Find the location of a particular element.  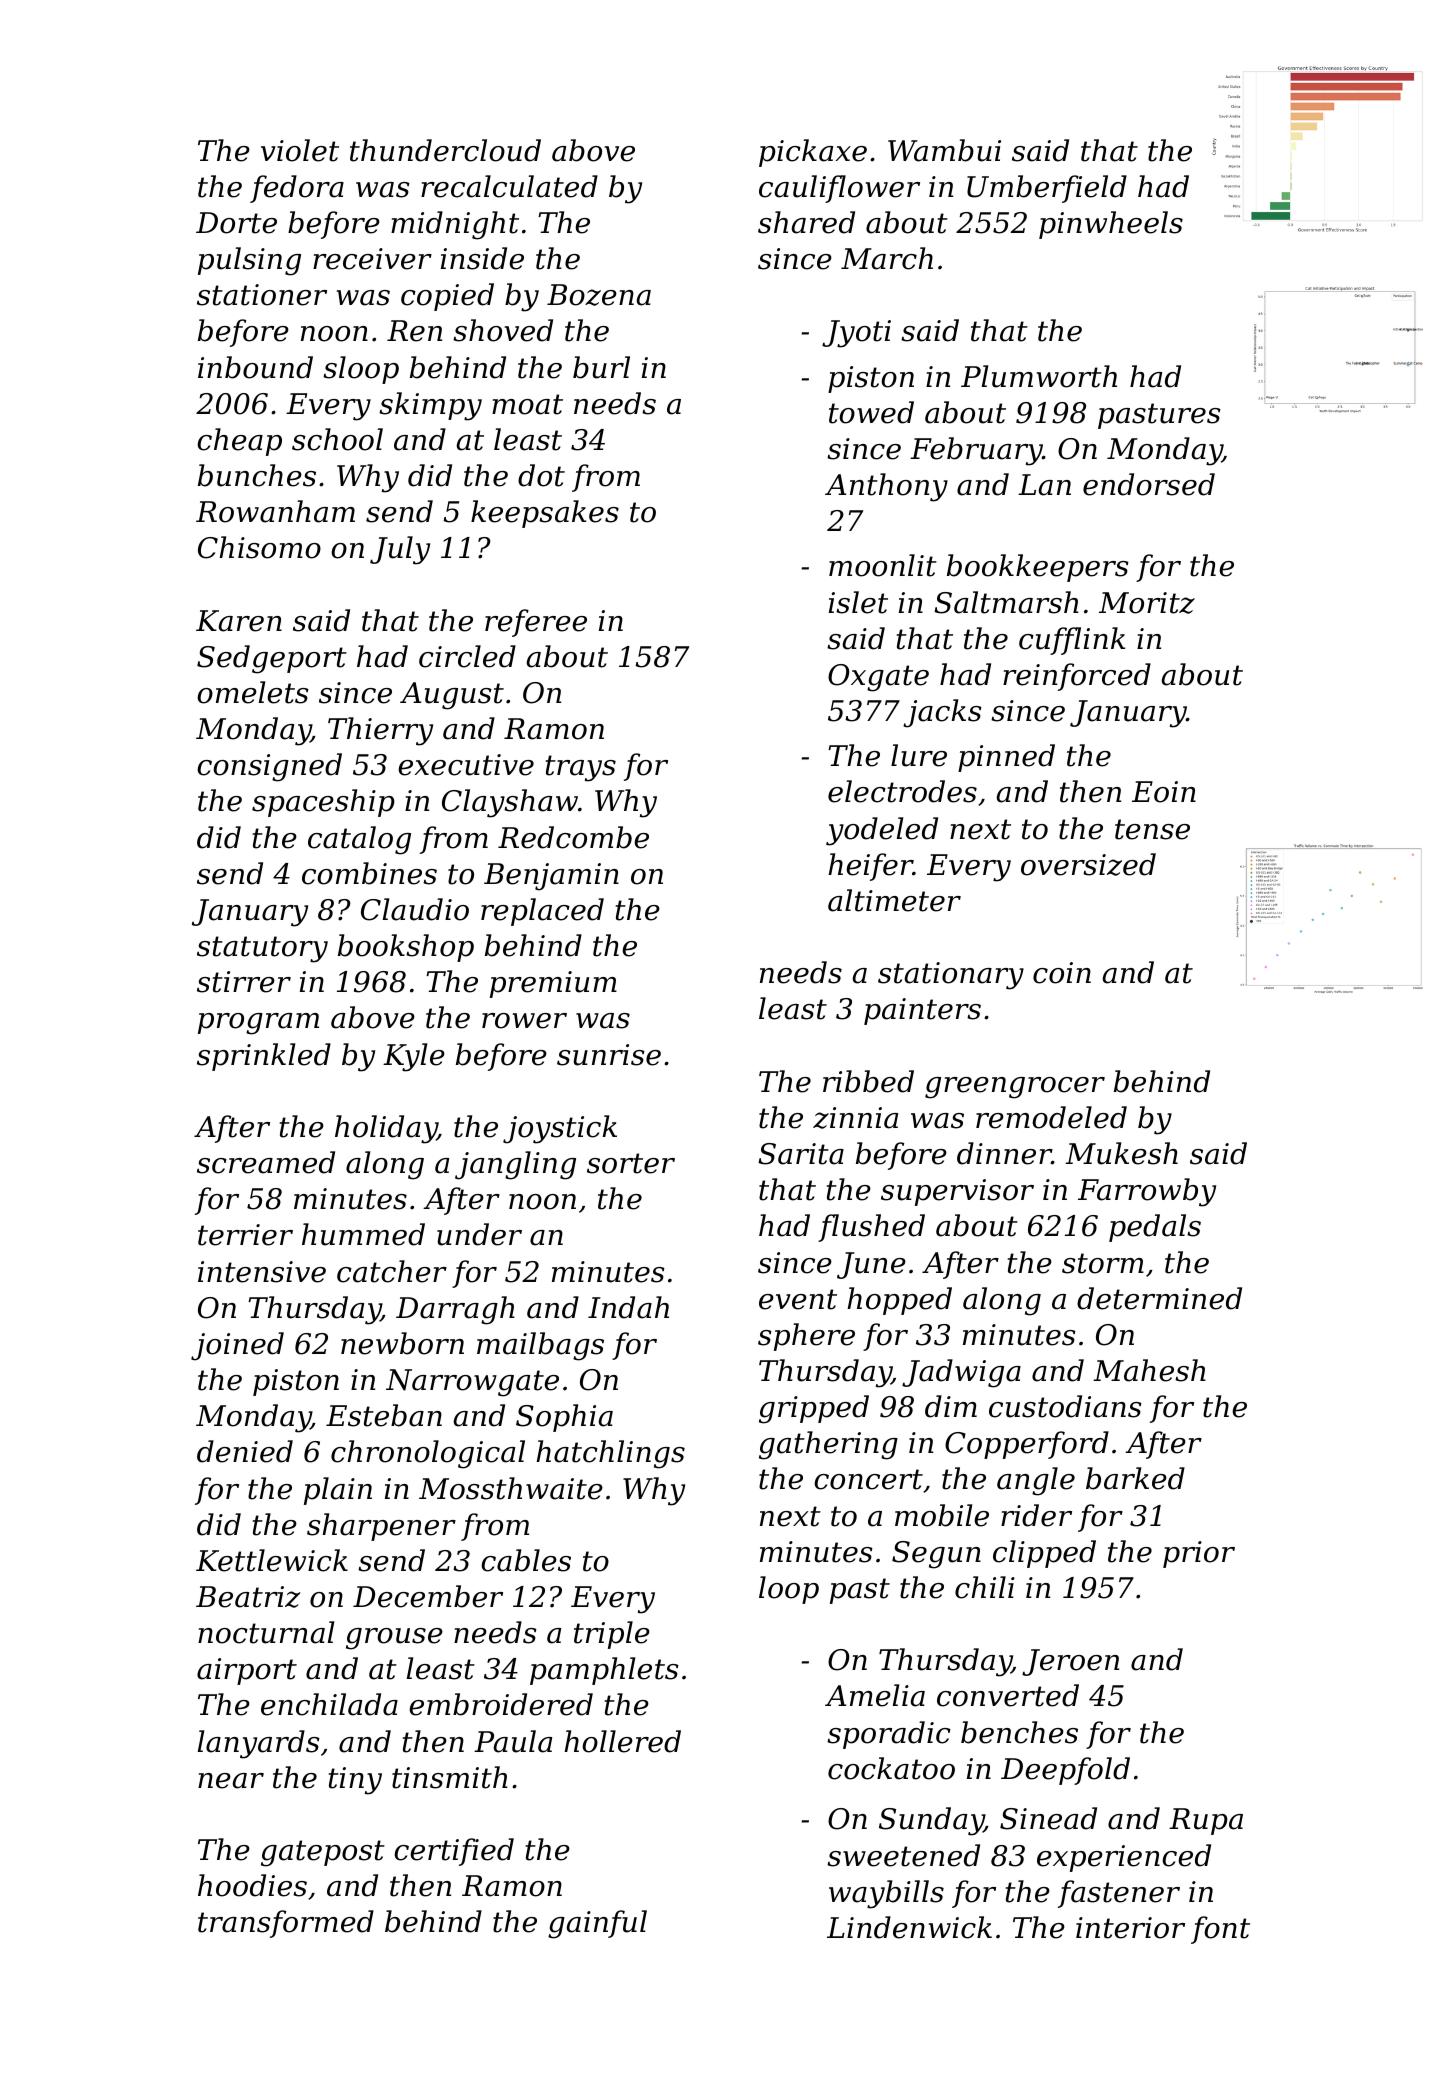

trays is located at coordinates (580, 768).
